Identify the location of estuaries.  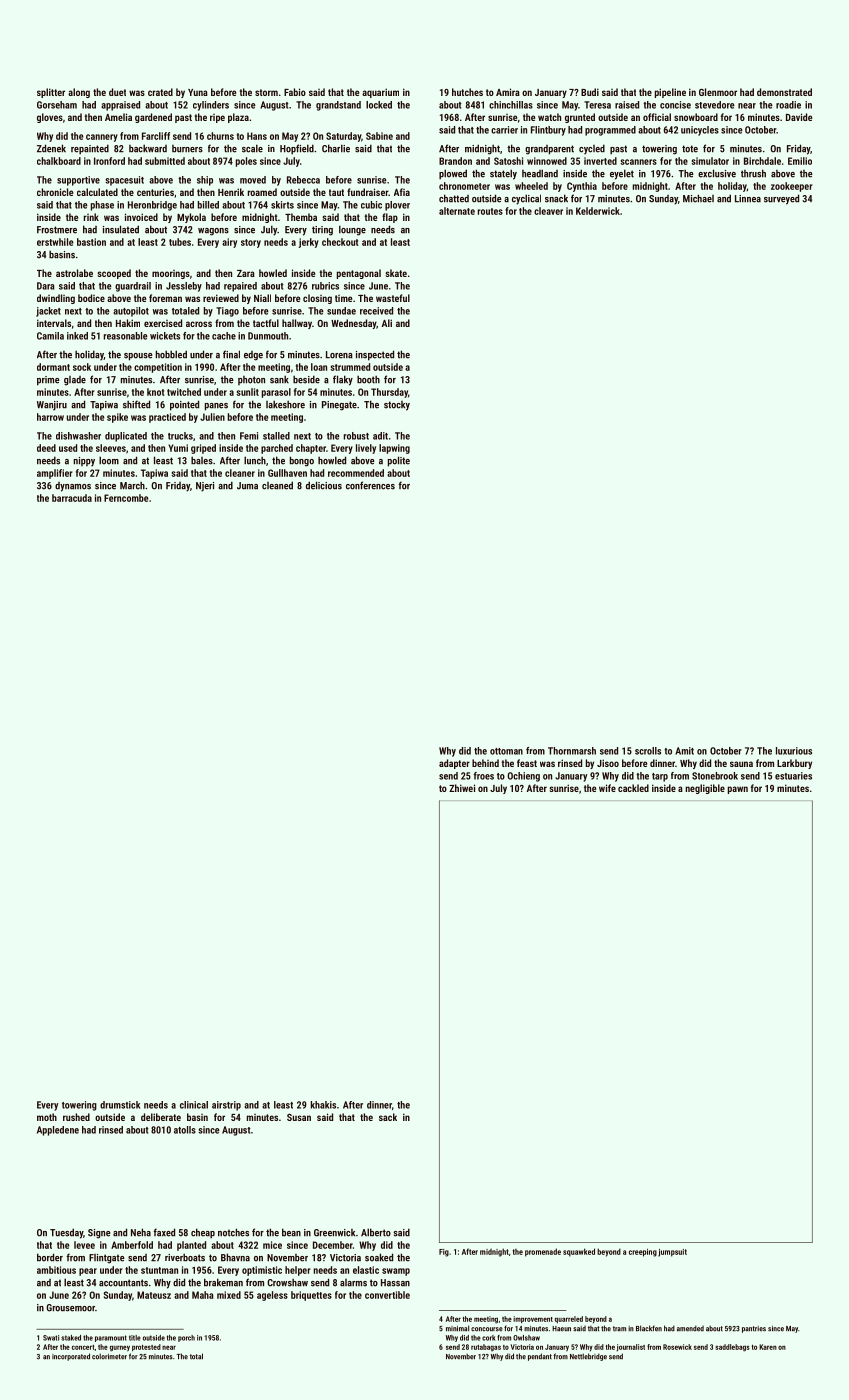
(793, 776).
